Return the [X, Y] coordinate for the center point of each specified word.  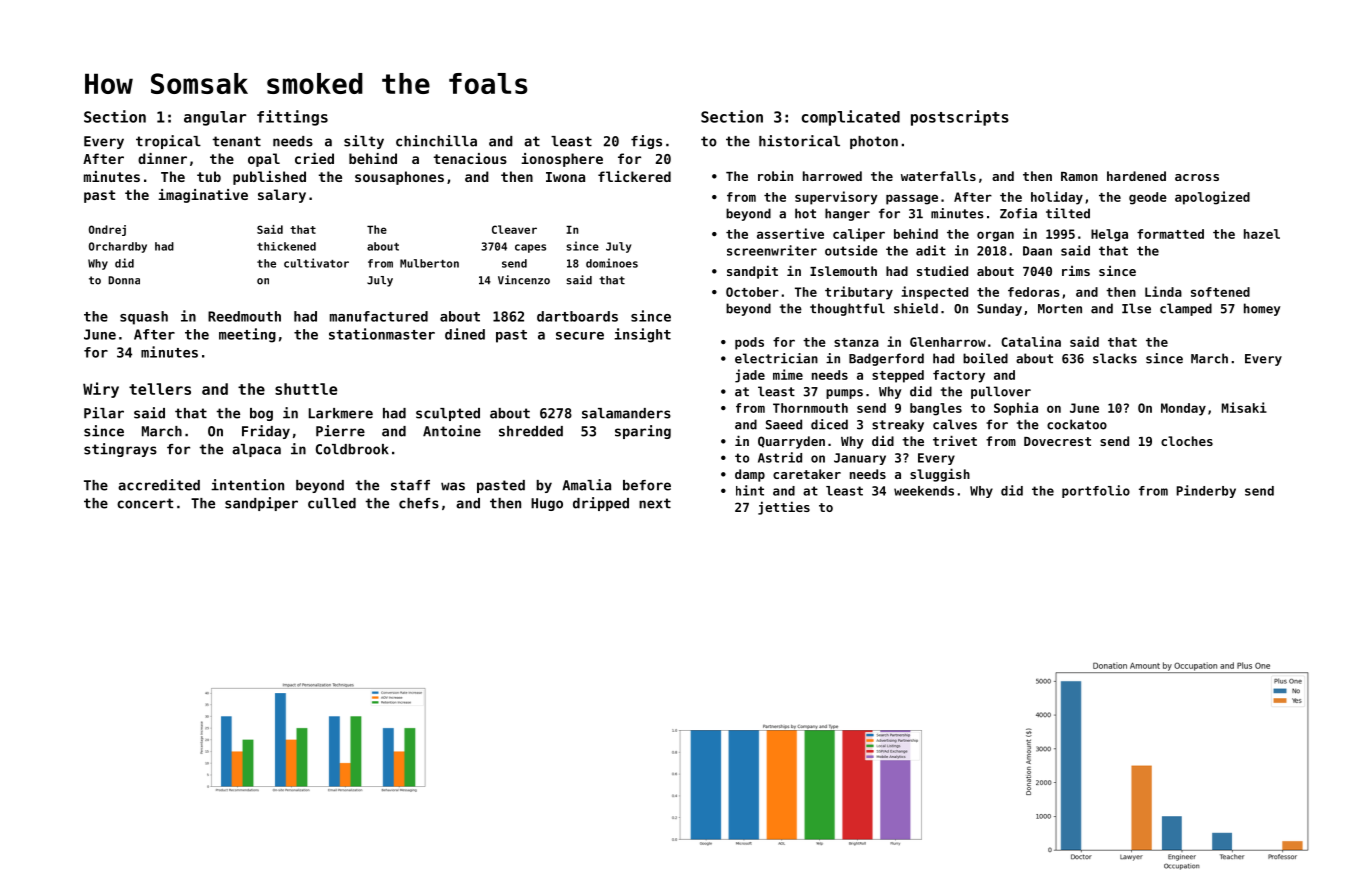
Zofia [1018, 213]
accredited [159, 485]
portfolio [1096, 491]
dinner [162, 158]
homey [1262, 309]
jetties [784, 508]
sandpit [752, 272]
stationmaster [382, 334]
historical [799, 141]
